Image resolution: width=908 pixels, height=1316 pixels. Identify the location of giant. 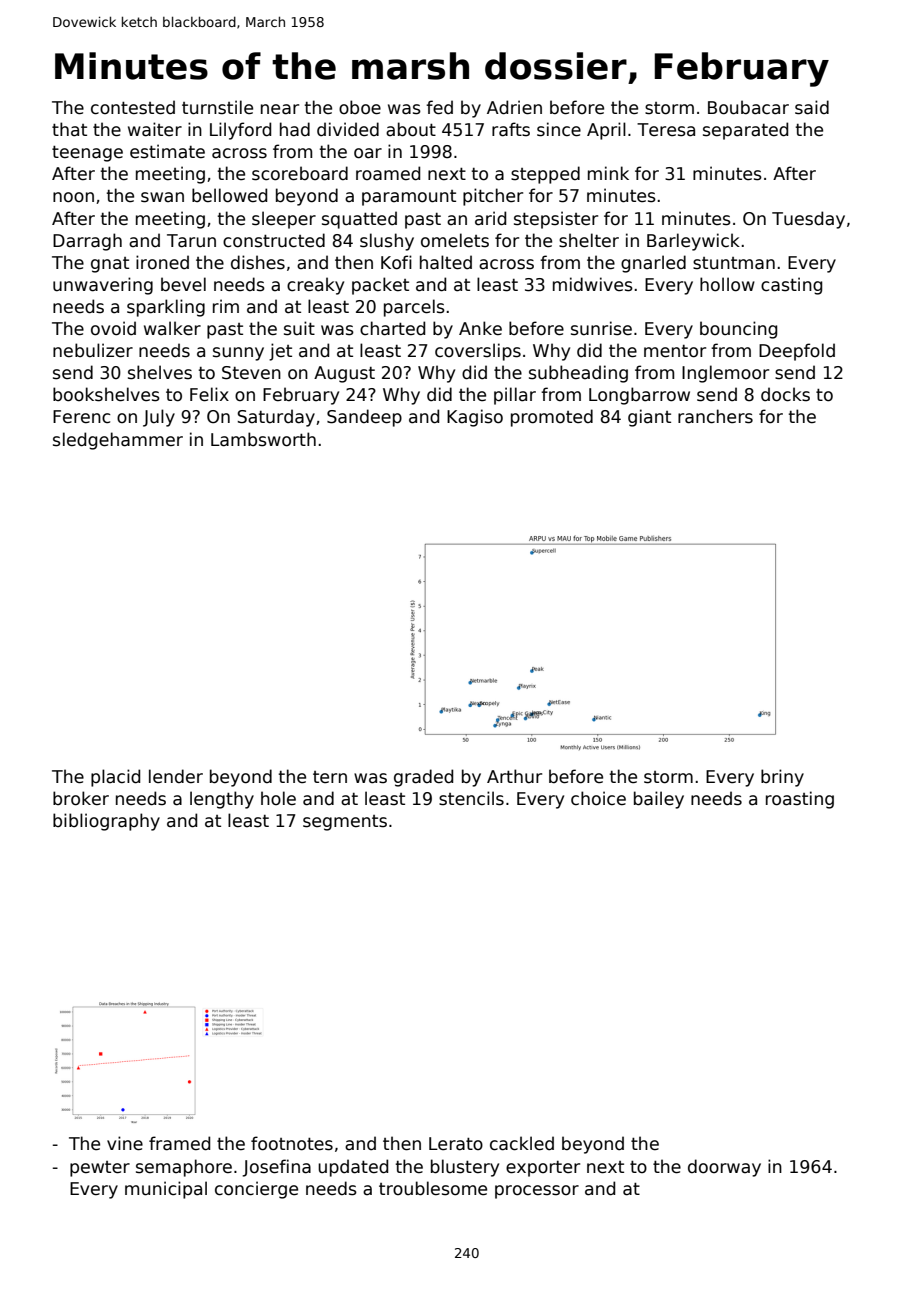
(649, 418).
